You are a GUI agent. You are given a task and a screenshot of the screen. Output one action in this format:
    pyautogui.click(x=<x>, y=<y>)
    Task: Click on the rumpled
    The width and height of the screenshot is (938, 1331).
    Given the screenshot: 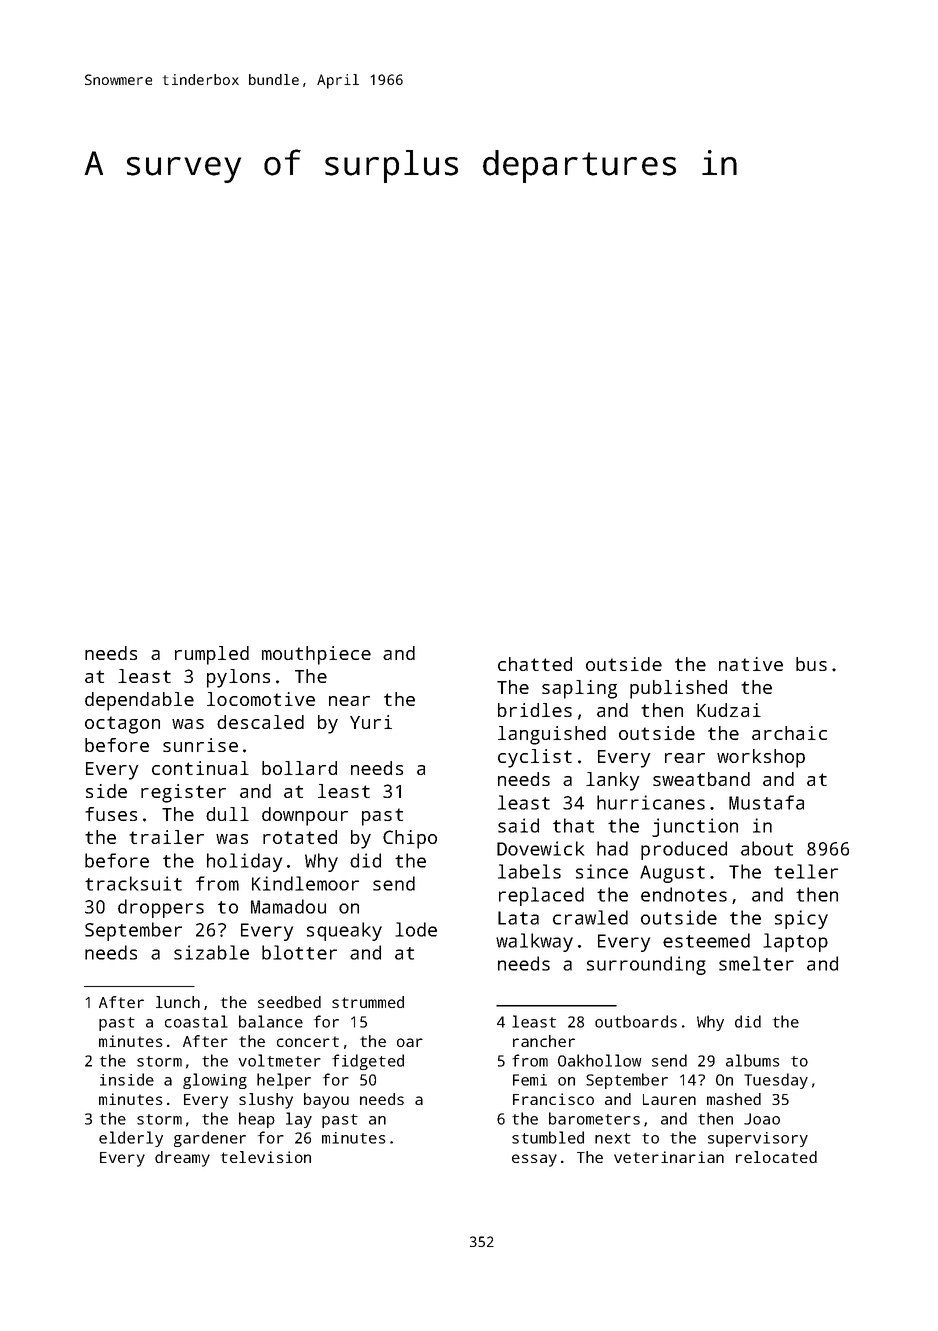 What is the action you would take?
    pyautogui.click(x=212, y=655)
